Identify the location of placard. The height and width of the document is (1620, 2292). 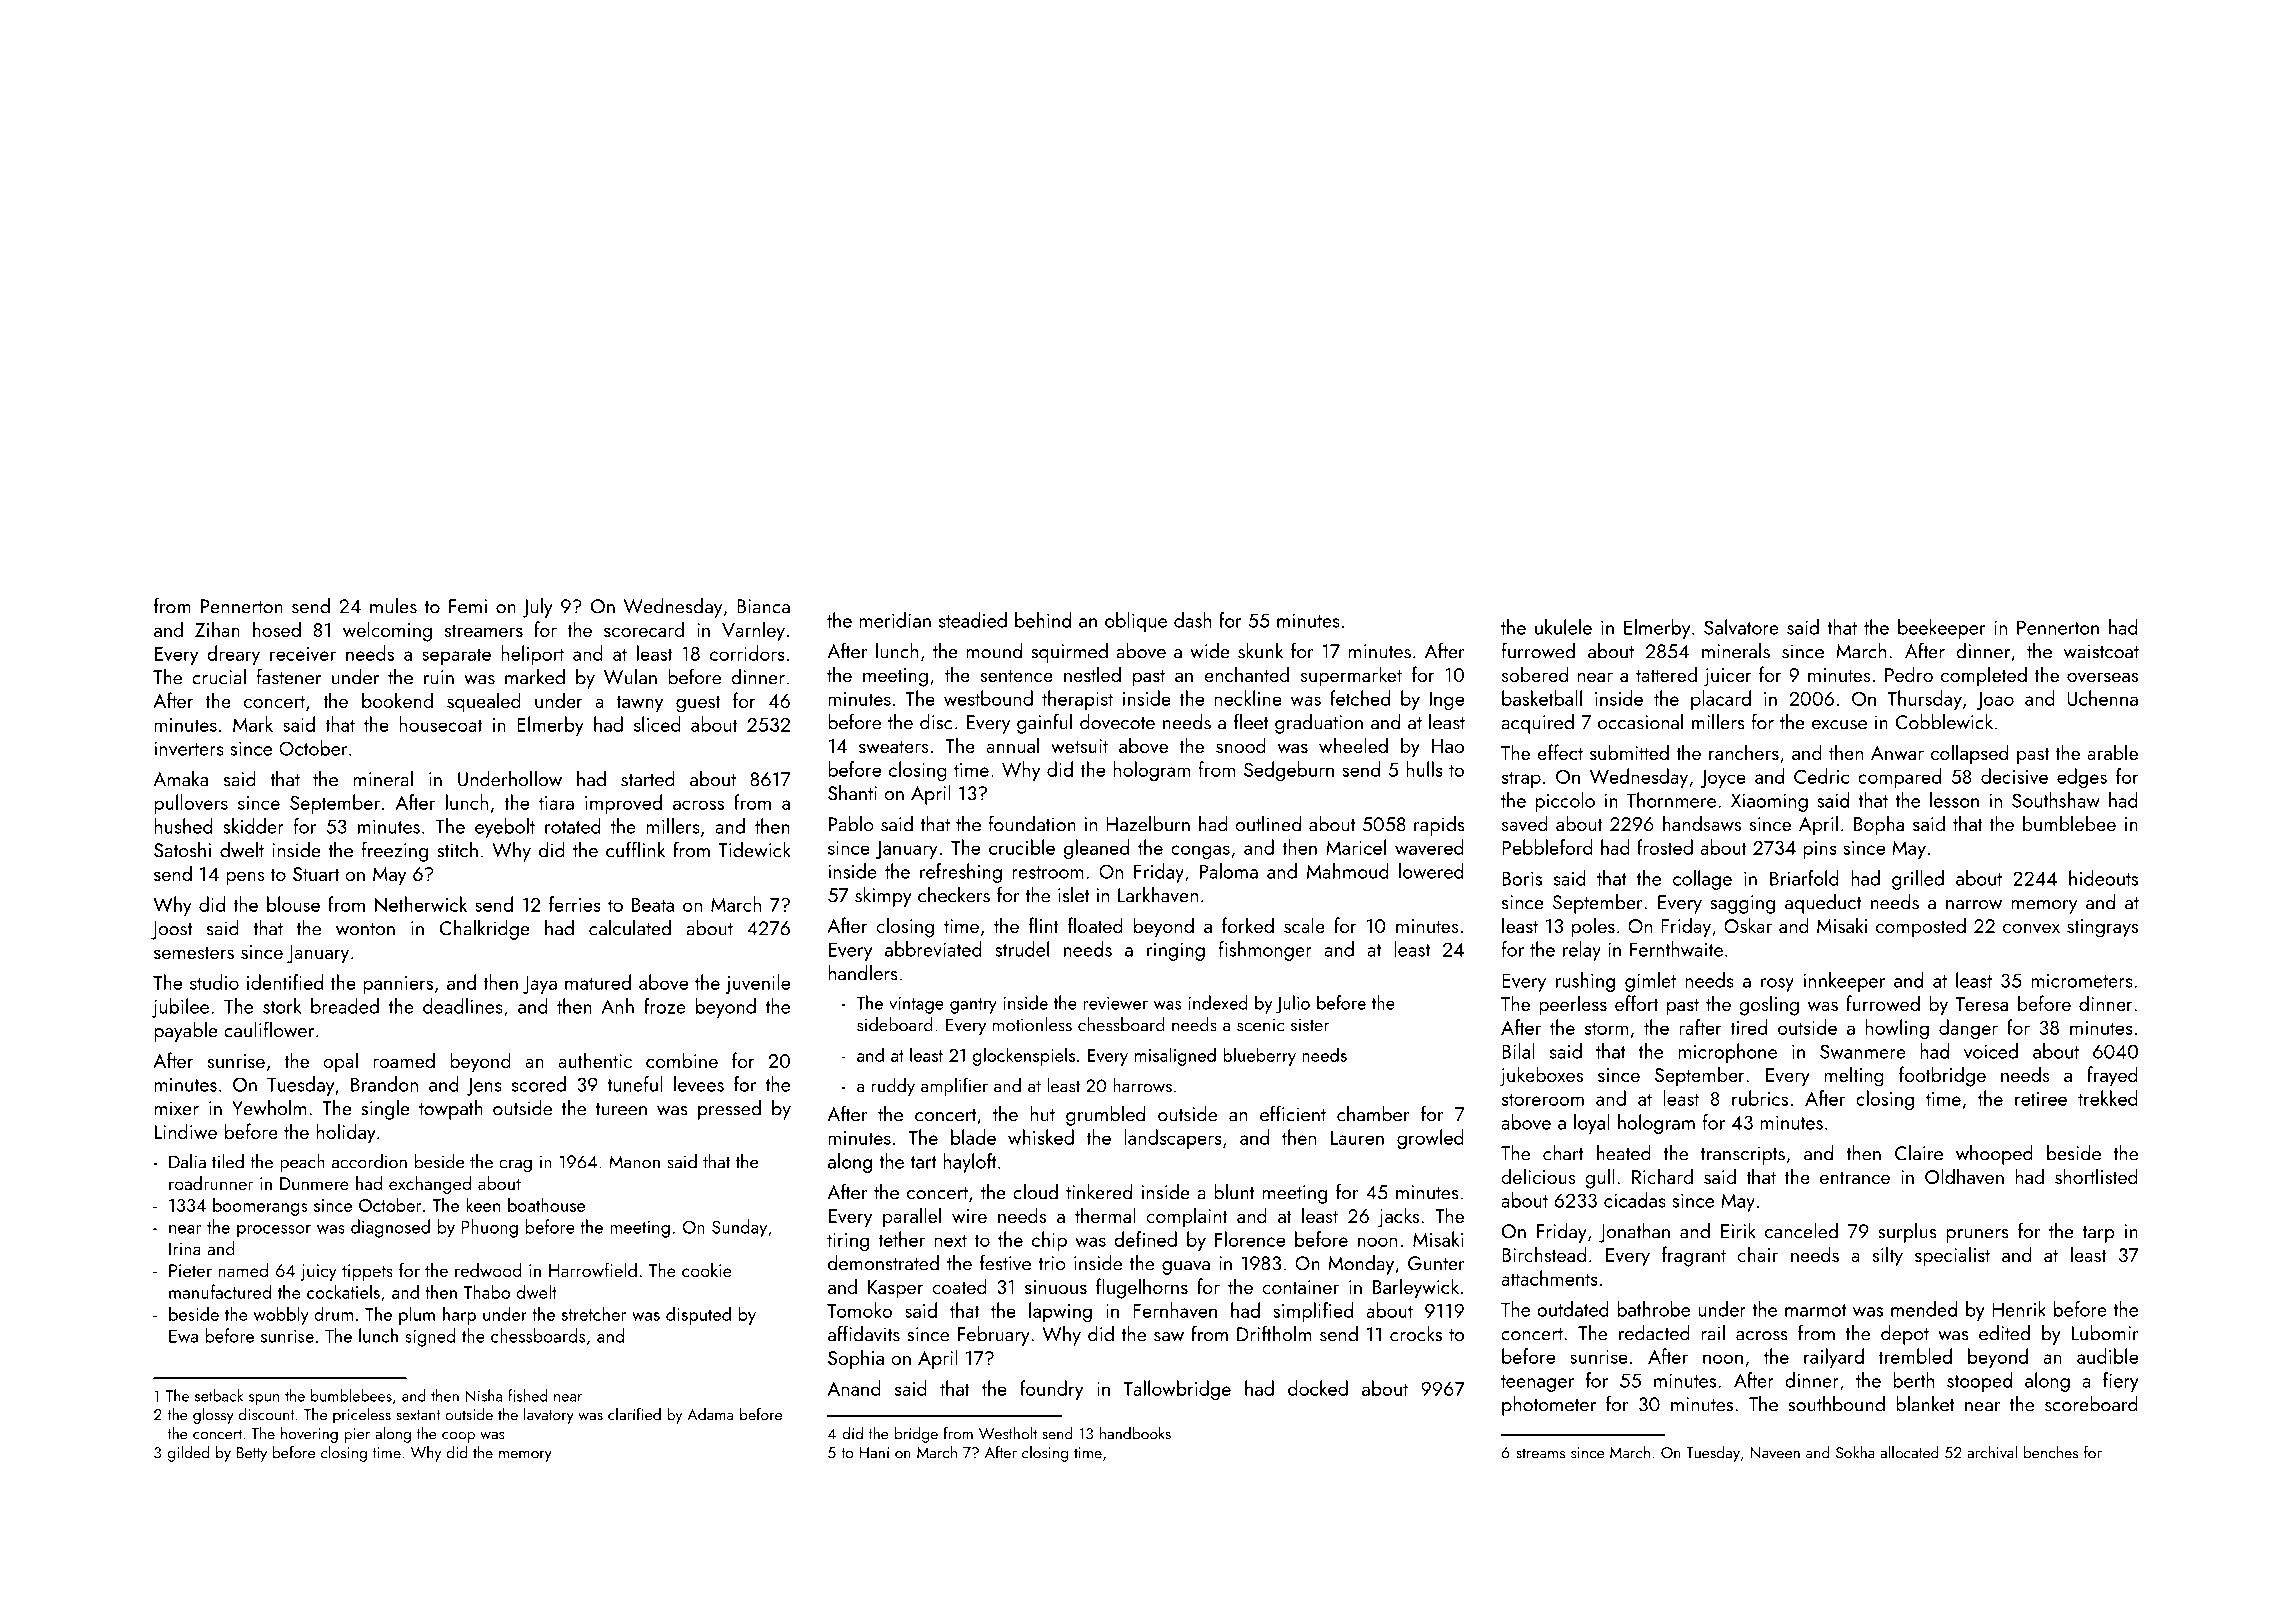
(1721, 700).
